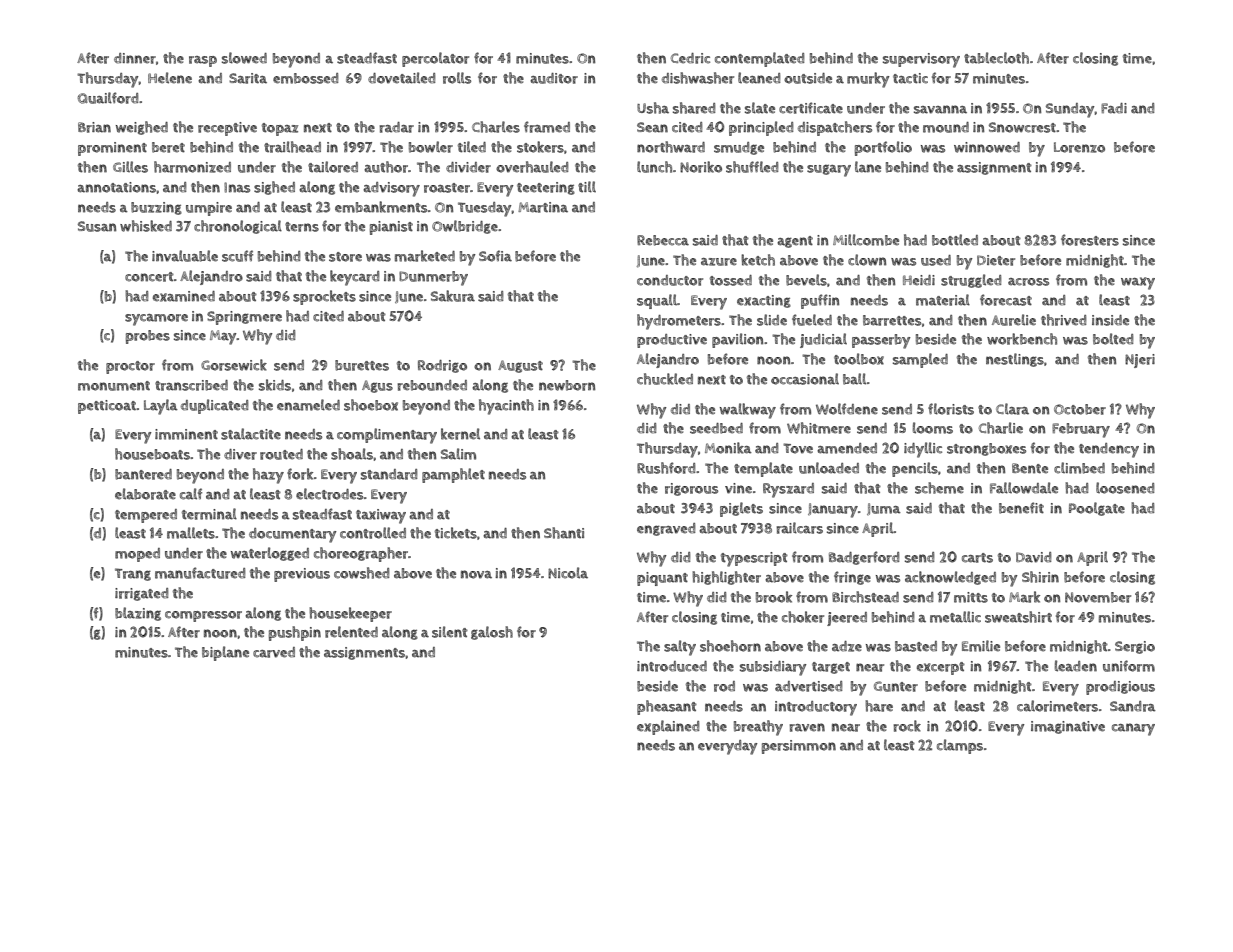 The image size is (1233, 952). What do you see at coordinates (108, 98) in the image?
I see `Quailford` at bounding box center [108, 98].
